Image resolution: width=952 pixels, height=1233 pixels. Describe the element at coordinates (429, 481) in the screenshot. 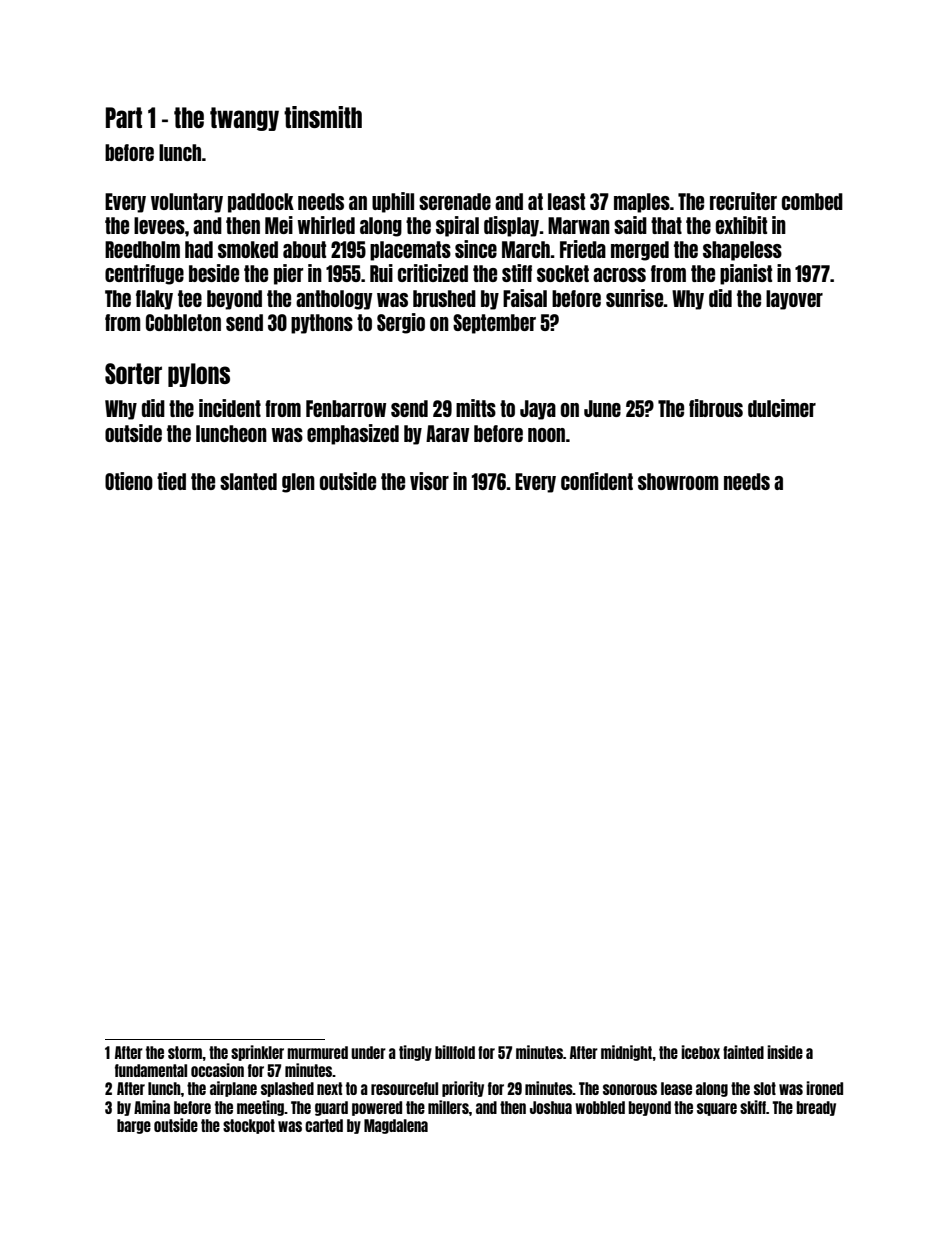

I see `visor` at that location.
